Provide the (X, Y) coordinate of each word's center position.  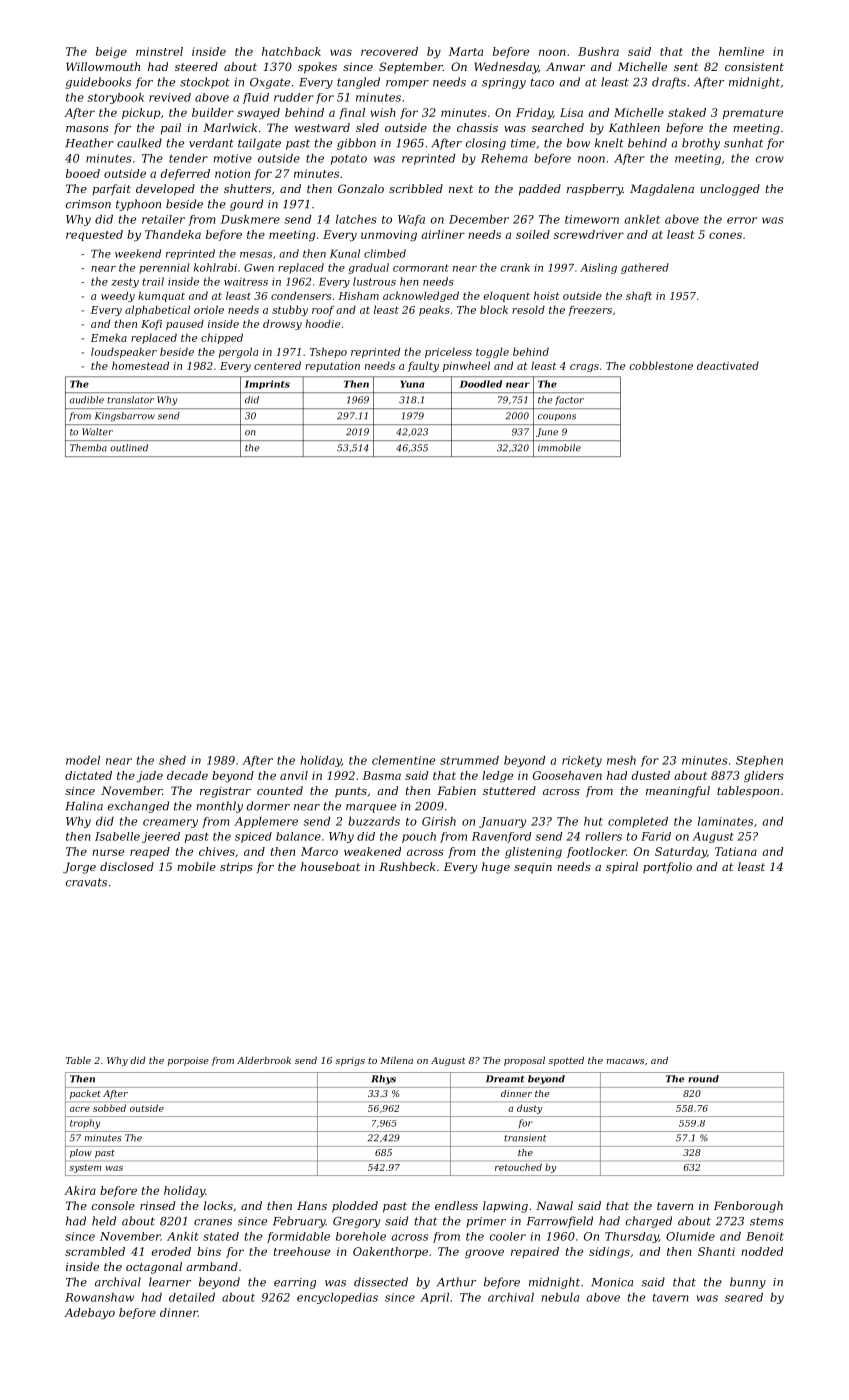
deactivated (728, 365)
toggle (492, 352)
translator (130, 400)
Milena (396, 1060)
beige (111, 53)
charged (649, 1222)
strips (236, 868)
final (352, 113)
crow (770, 159)
